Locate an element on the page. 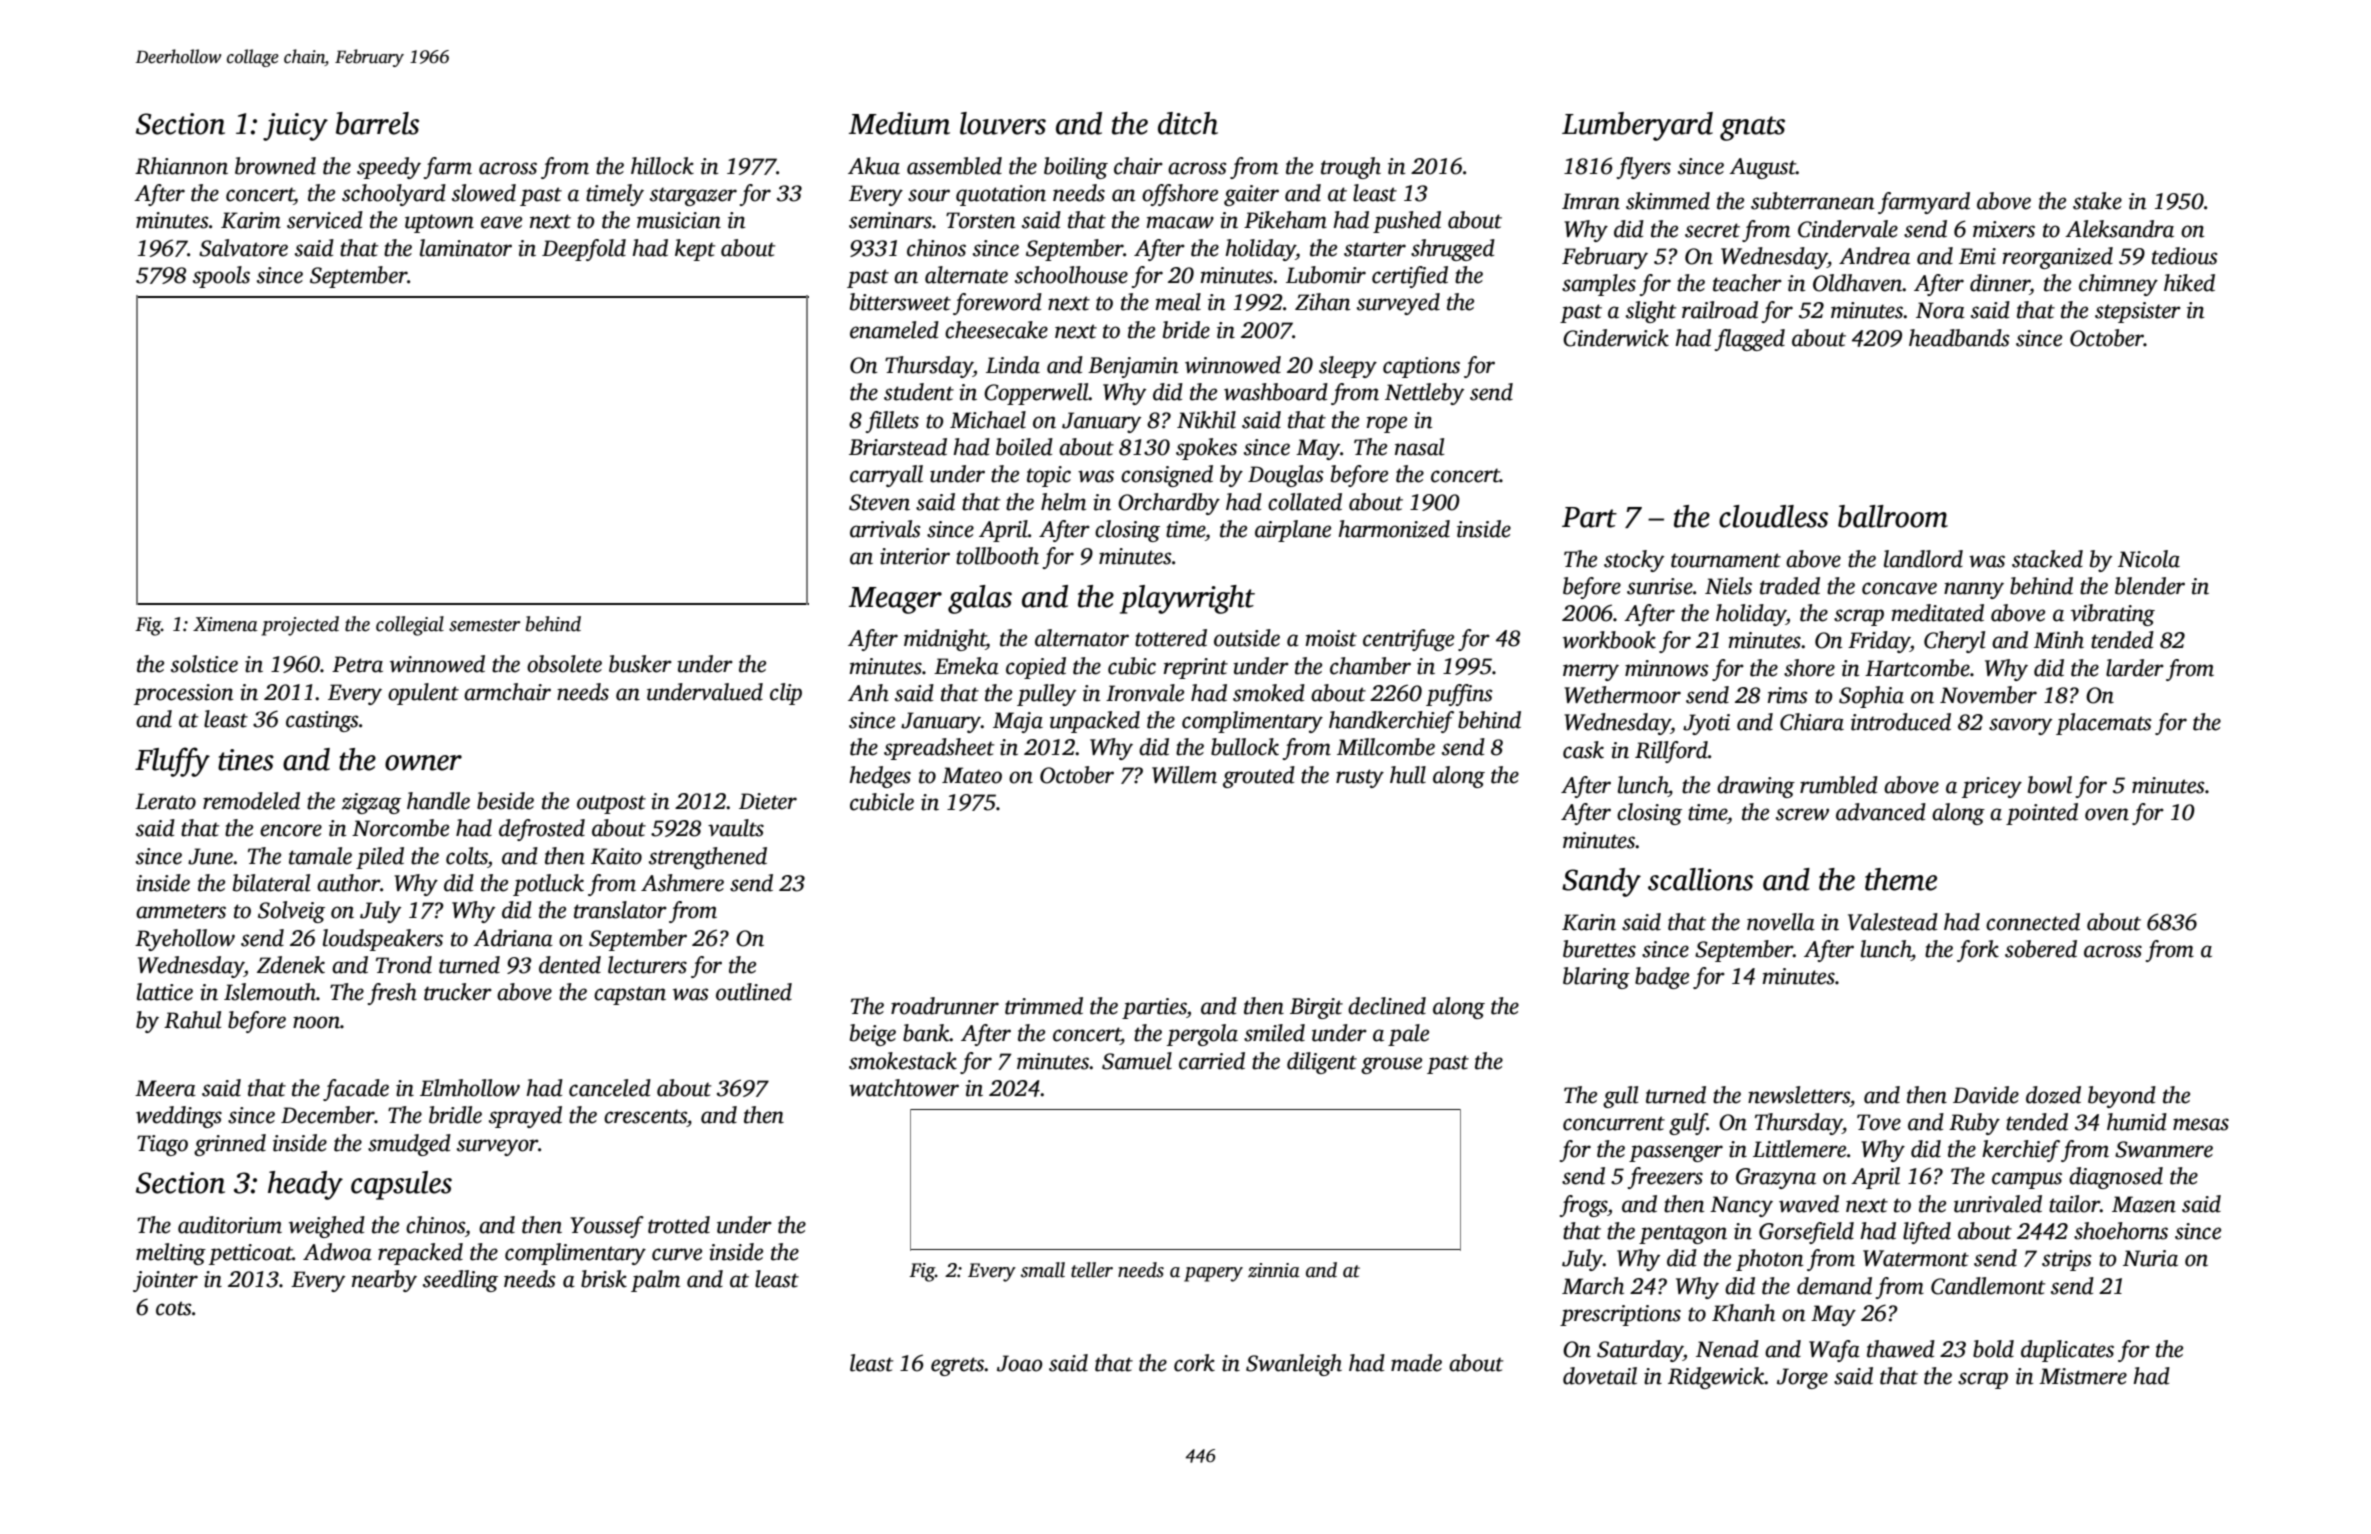  translator is located at coordinates (620, 910).
